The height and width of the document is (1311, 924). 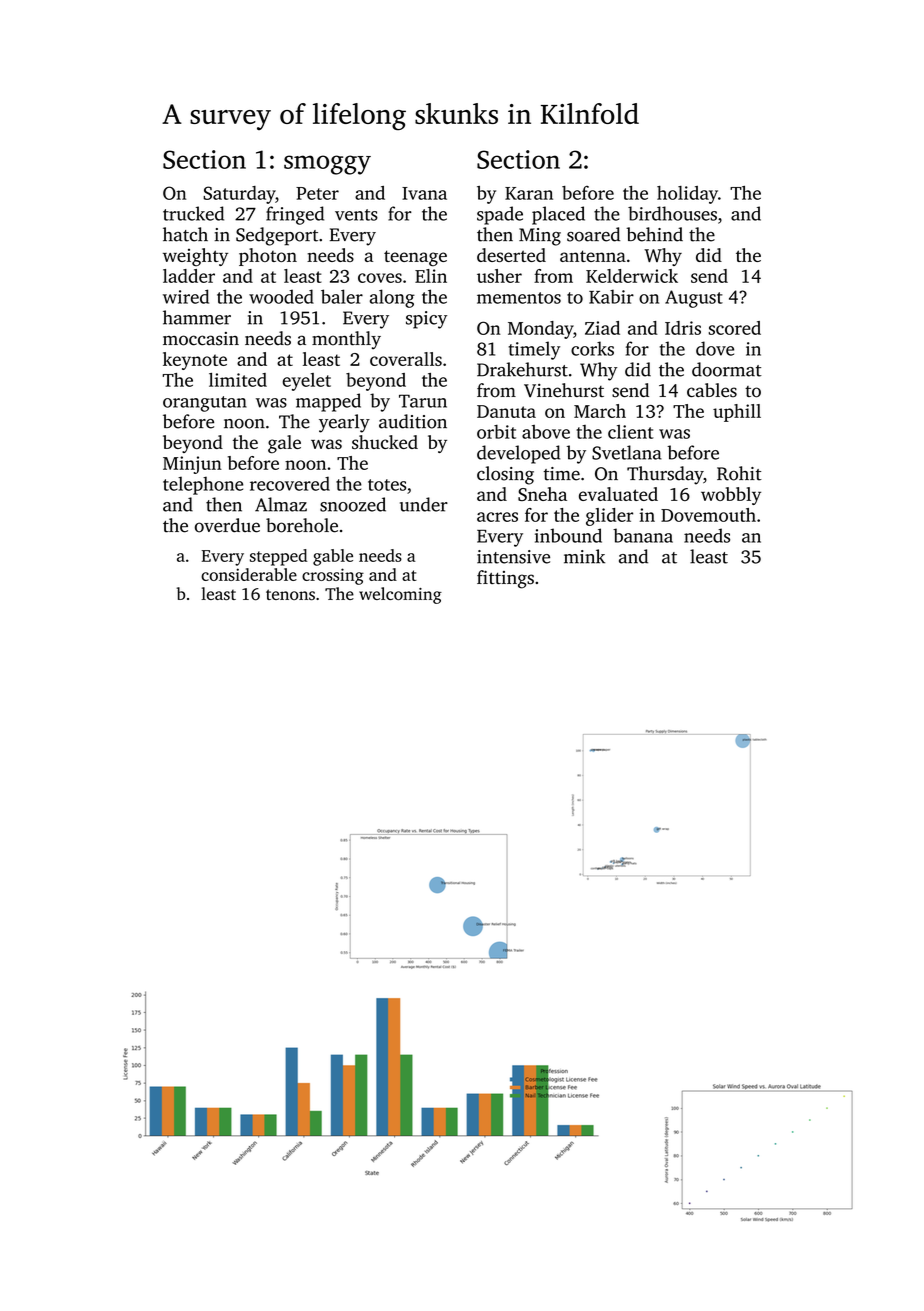 What do you see at coordinates (683, 328) in the document?
I see `Idris` at bounding box center [683, 328].
